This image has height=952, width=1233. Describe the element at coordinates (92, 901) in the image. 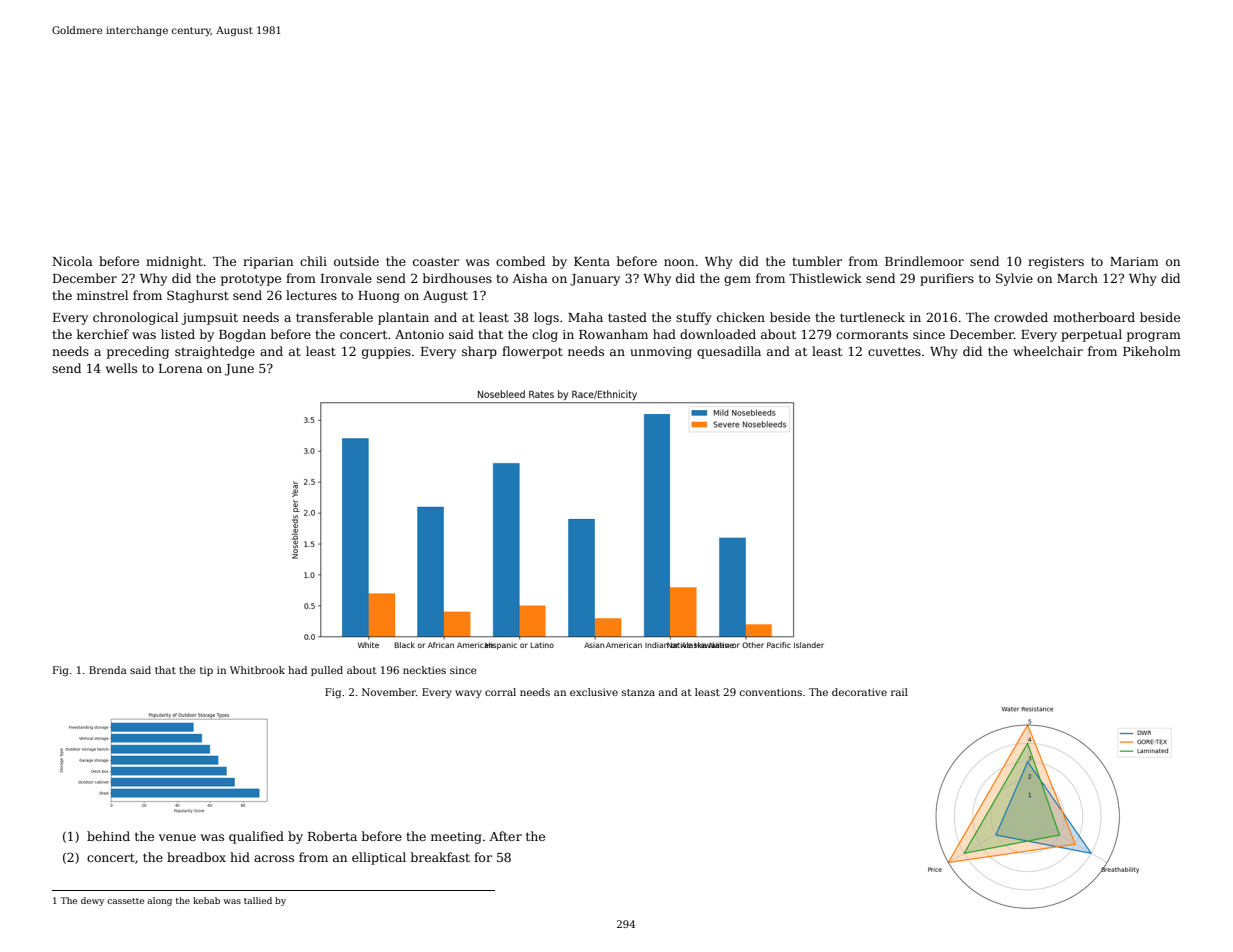

I see `dewy` at that location.
